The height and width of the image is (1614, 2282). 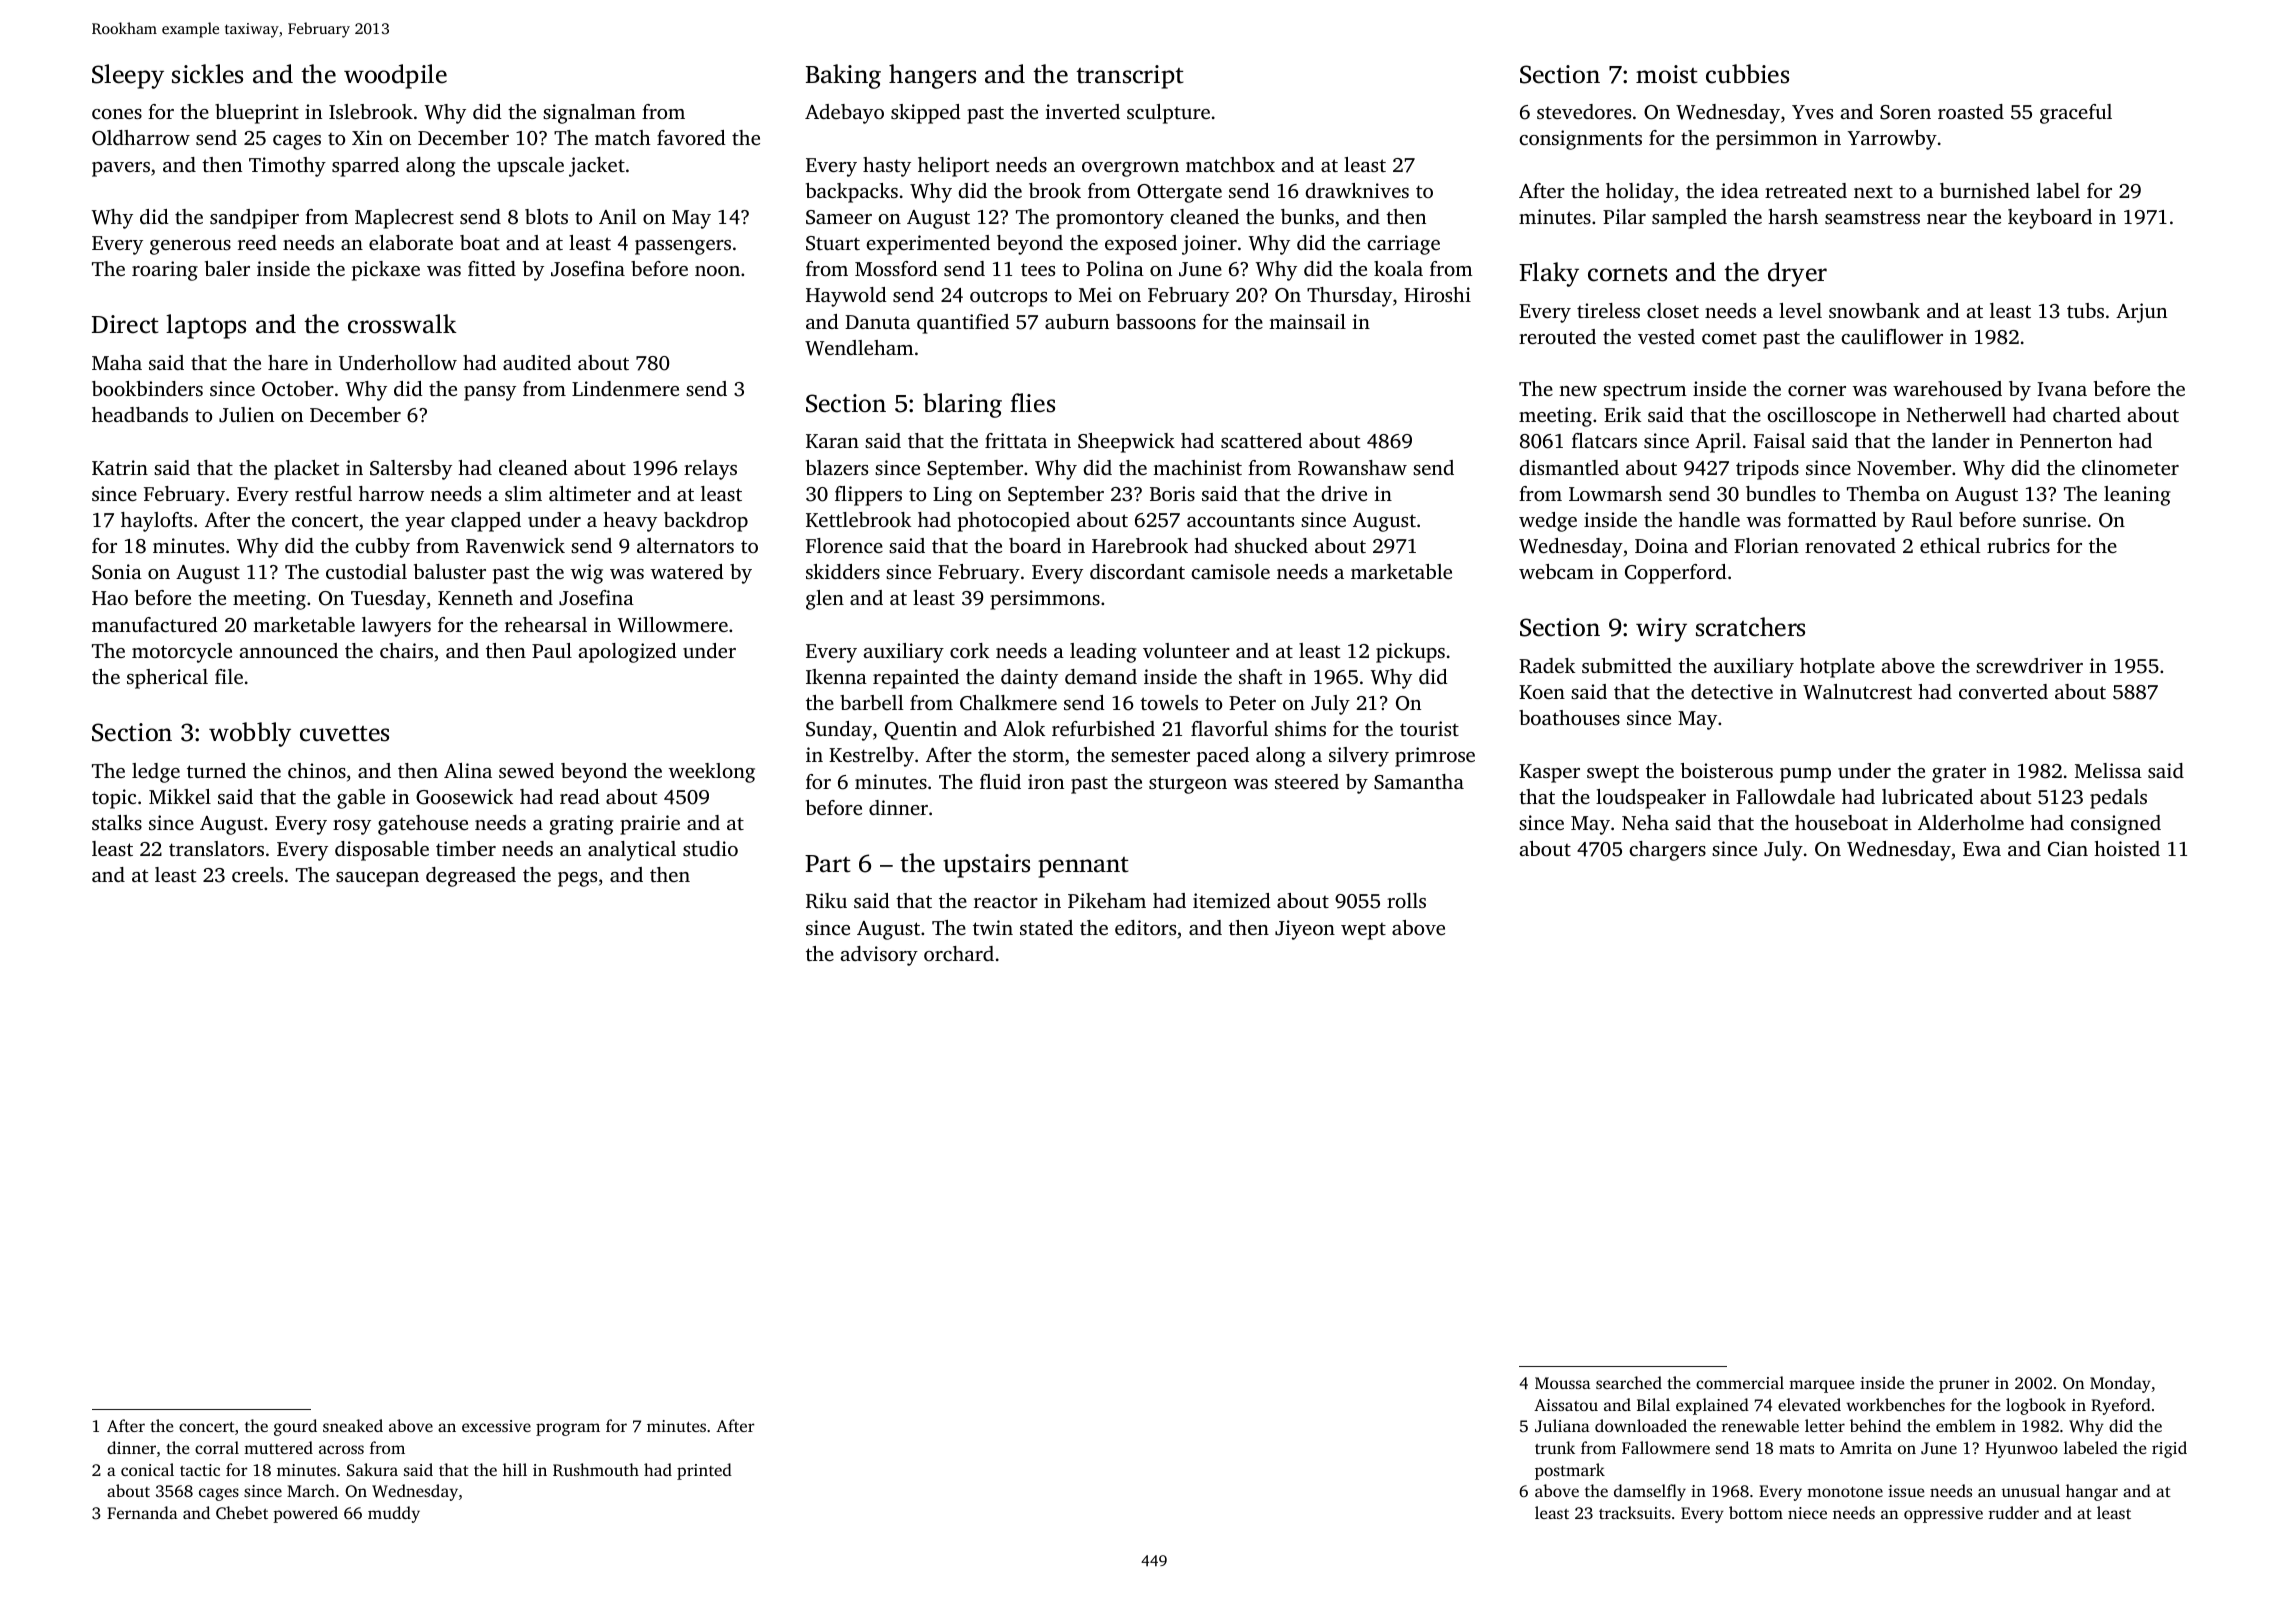 I want to click on printed, so click(x=704, y=1471).
